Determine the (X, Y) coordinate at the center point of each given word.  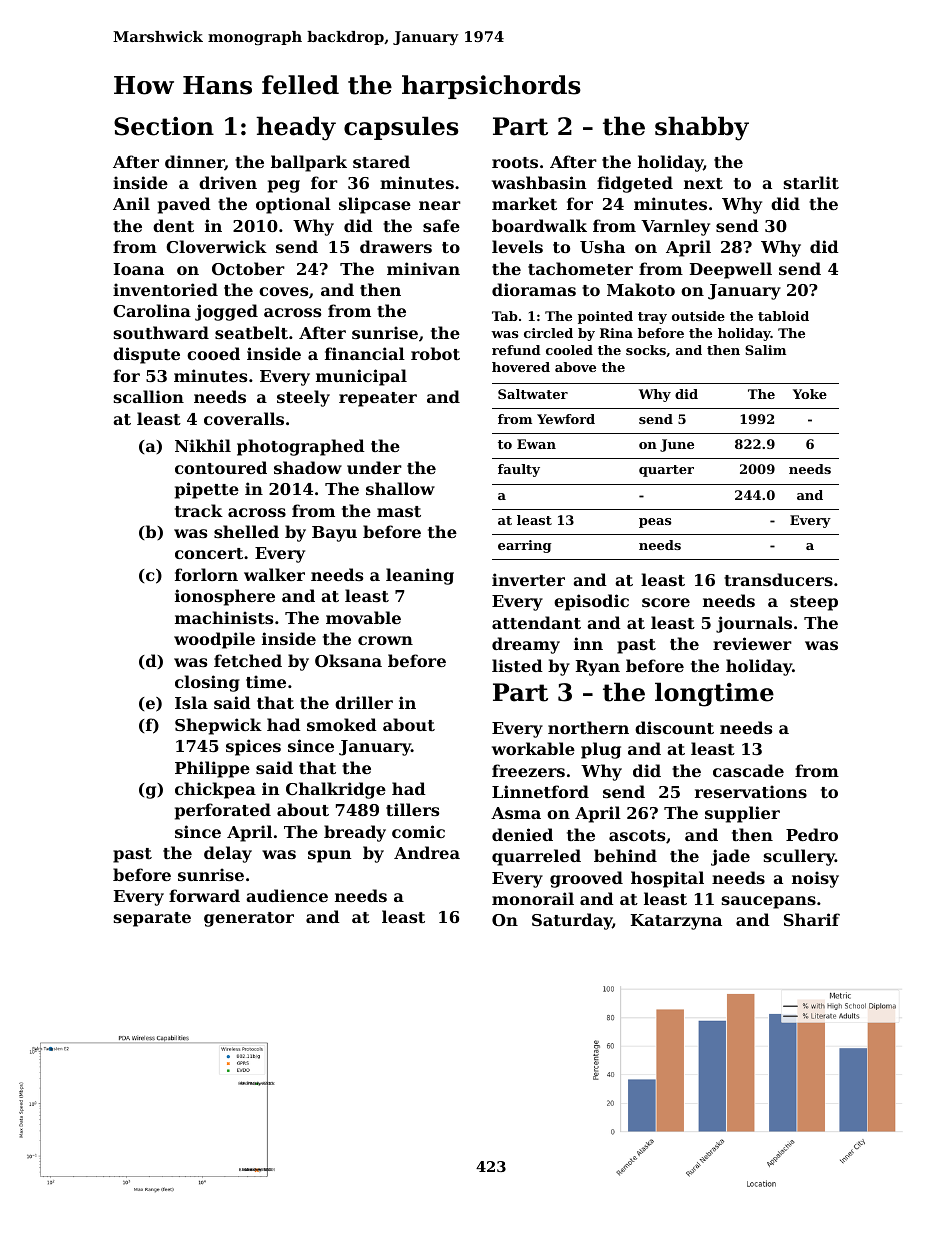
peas (655, 523)
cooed (213, 353)
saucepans (769, 902)
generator (249, 919)
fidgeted (635, 184)
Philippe (212, 769)
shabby (702, 128)
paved (184, 205)
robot (435, 353)
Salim (765, 350)
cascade (748, 770)
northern (588, 727)
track (199, 510)
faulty (519, 470)
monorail (533, 898)
